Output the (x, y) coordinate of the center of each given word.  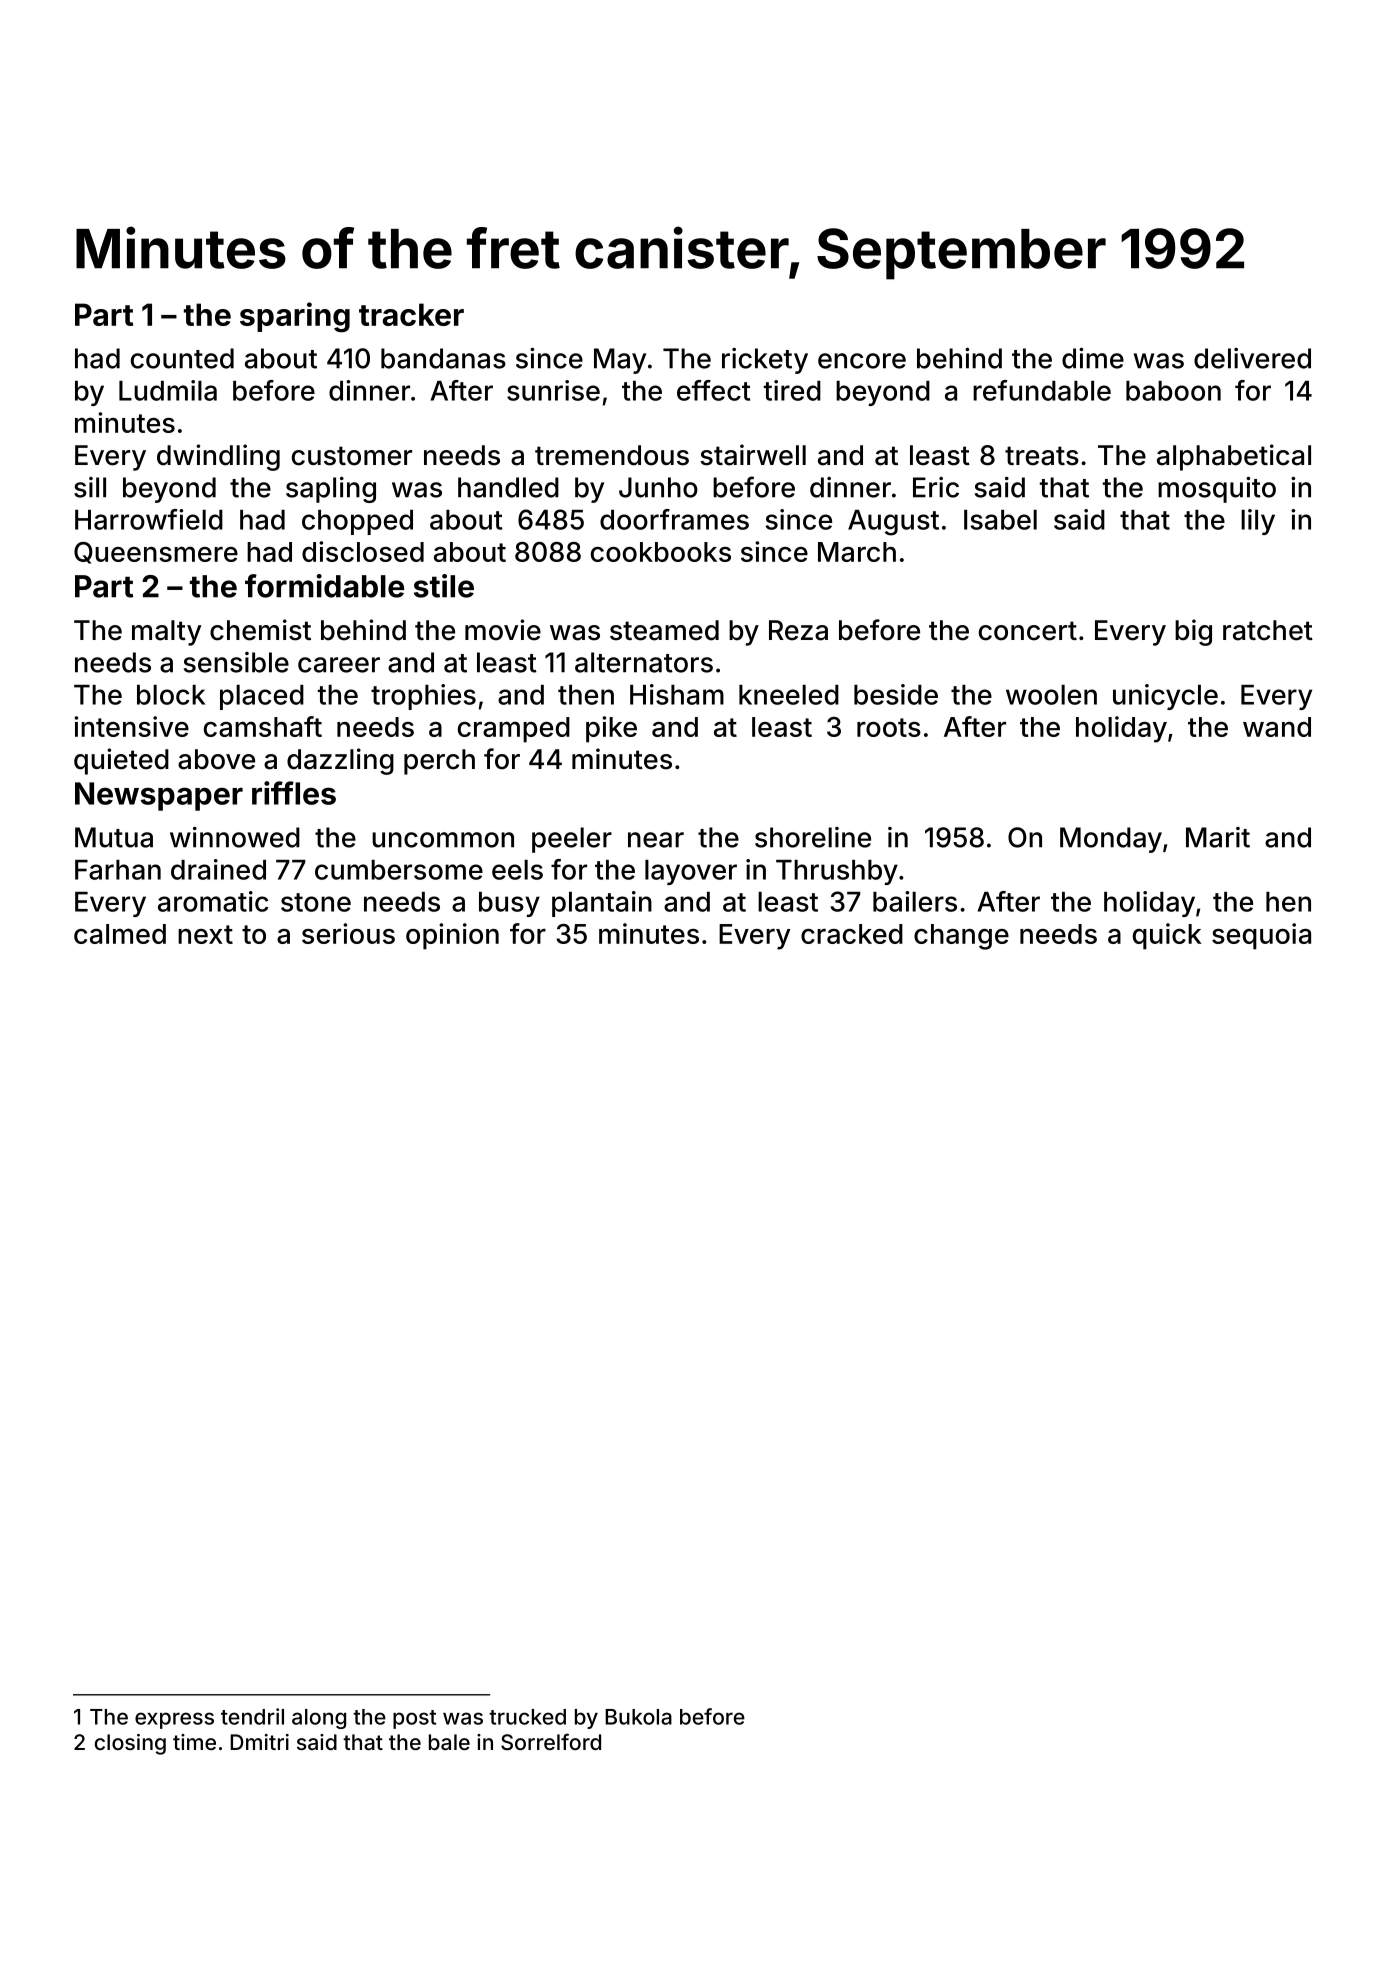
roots (889, 727)
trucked (527, 1717)
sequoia (1261, 936)
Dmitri (259, 1742)
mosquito (1217, 490)
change (961, 937)
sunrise (553, 390)
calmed (120, 934)
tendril (252, 1716)
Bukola (638, 1717)
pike (611, 729)
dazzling (340, 761)
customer (352, 456)
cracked (852, 934)
